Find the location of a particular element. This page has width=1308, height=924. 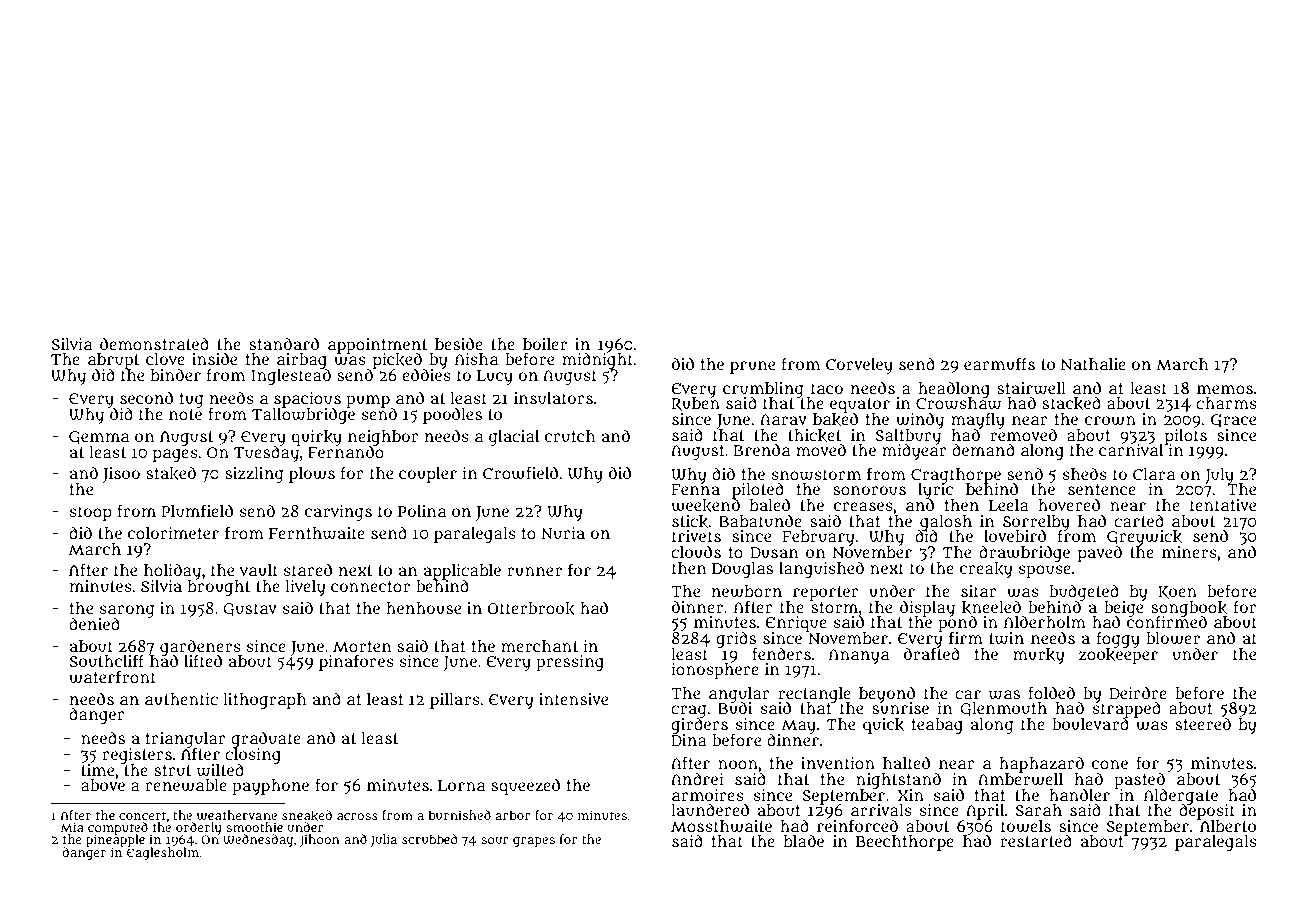

Budi is located at coordinates (735, 708).
